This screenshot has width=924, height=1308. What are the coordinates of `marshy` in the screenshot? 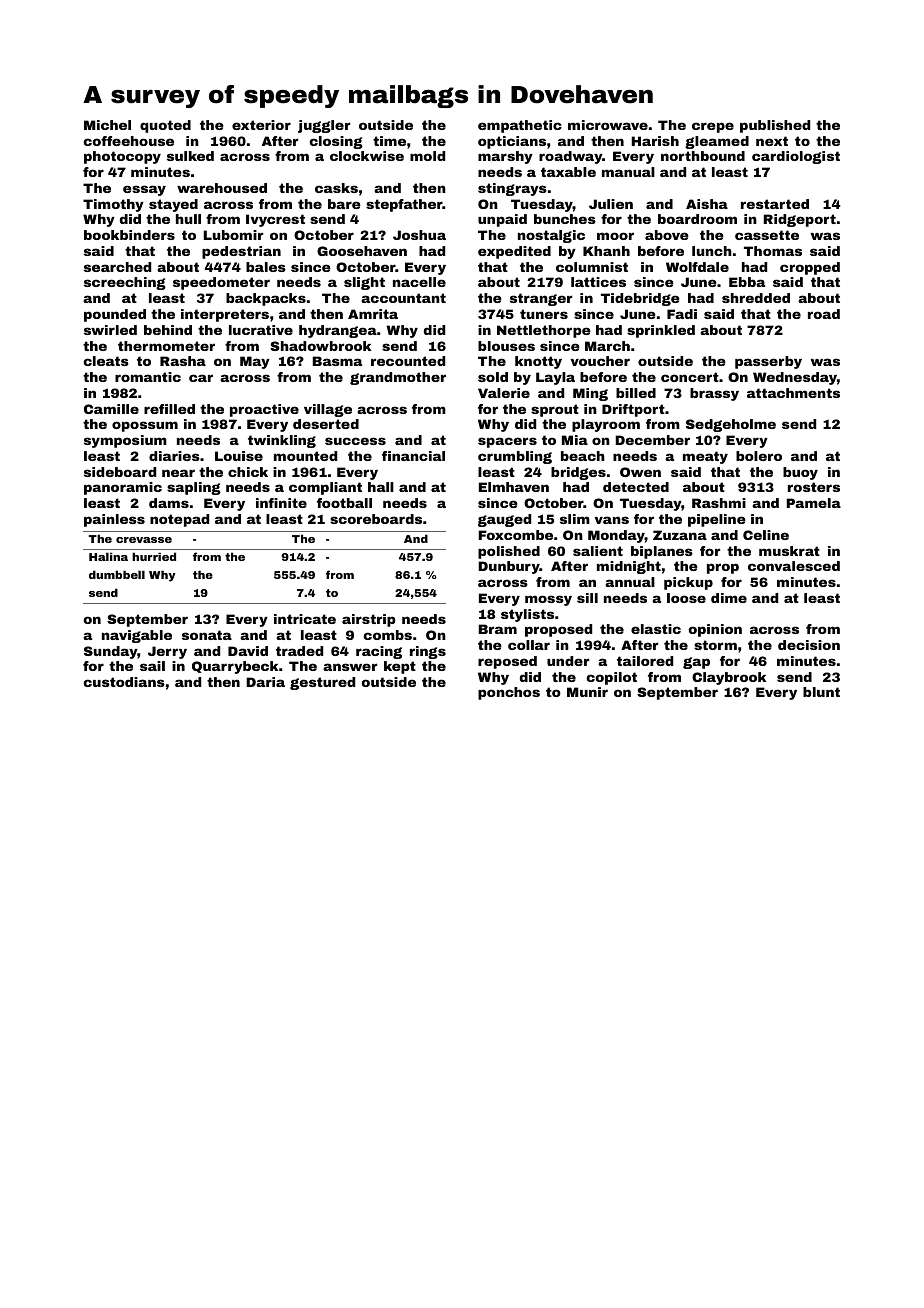 It's located at (505, 157).
